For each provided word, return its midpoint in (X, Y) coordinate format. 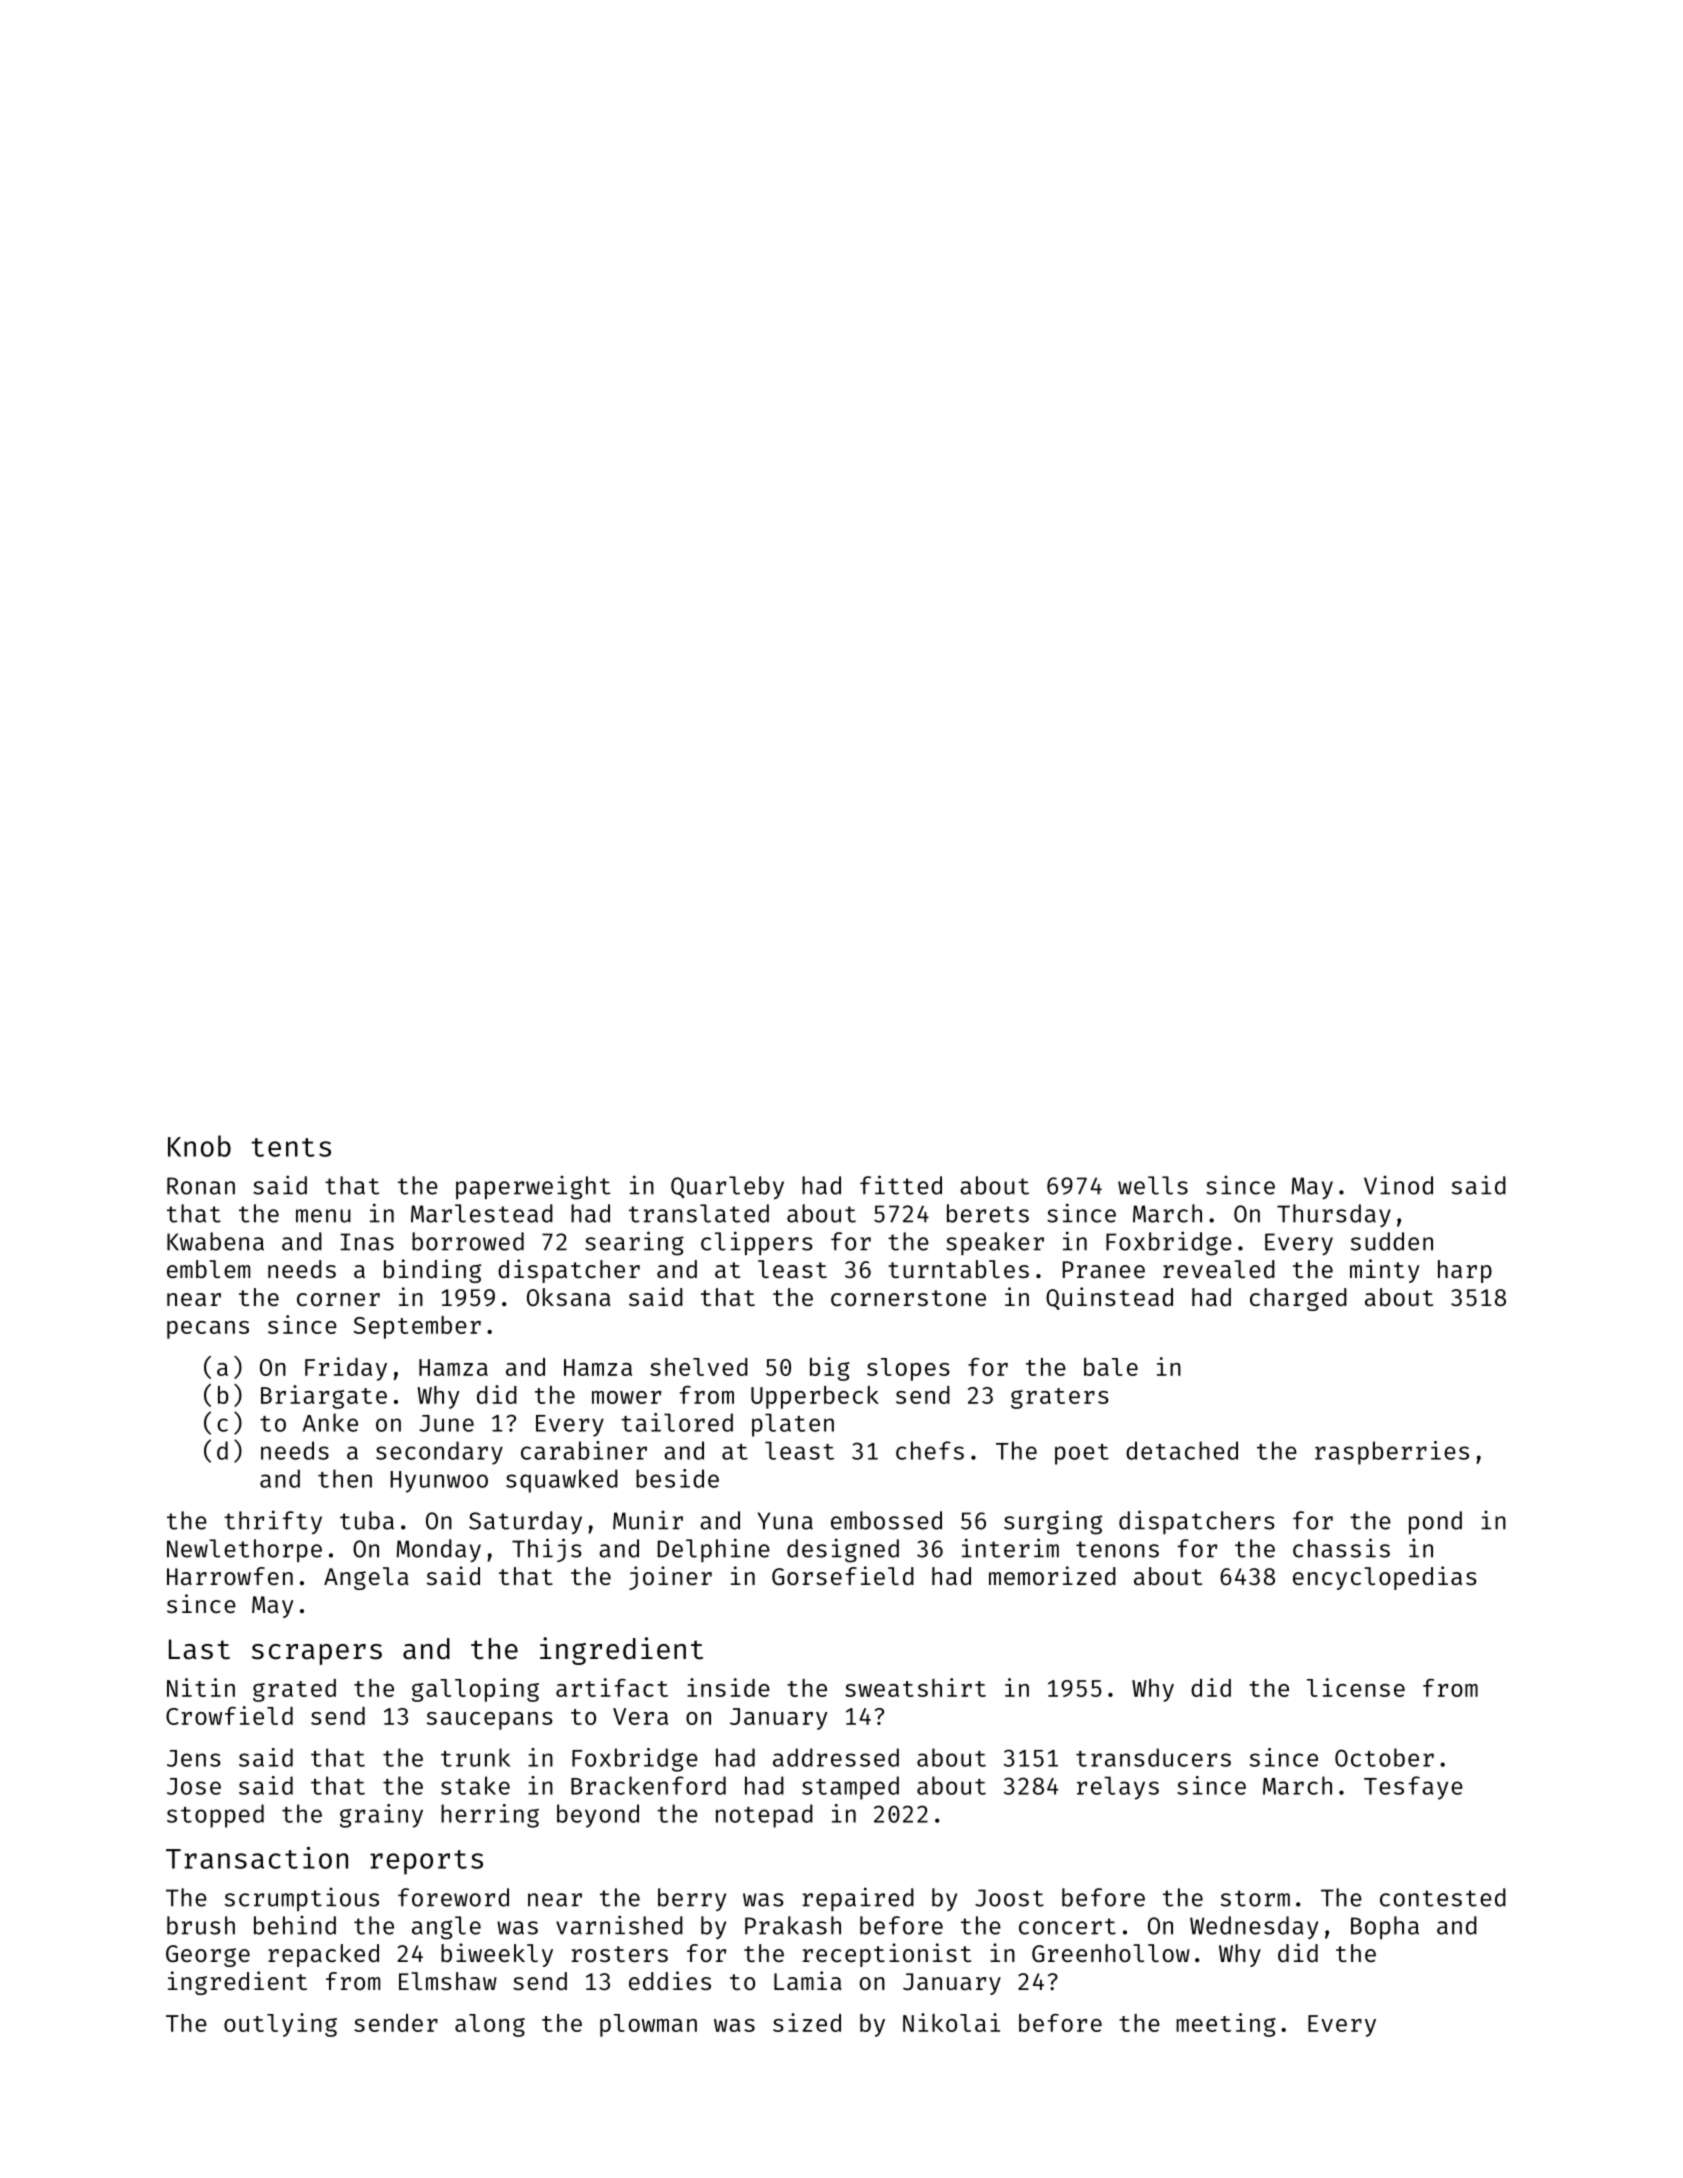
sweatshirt (915, 1687)
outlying (280, 2025)
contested (1443, 1897)
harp (1465, 1271)
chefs (930, 1450)
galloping (475, 1690)
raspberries (1392, 1453)
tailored (677, 1422)
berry (692, 1899)
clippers (757, 1243)
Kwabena (215, 1241)
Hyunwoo (439, 1482)
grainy (381, 1816)
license (1356, 1687)
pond (1435, 1523)
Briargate (324, 1397)
